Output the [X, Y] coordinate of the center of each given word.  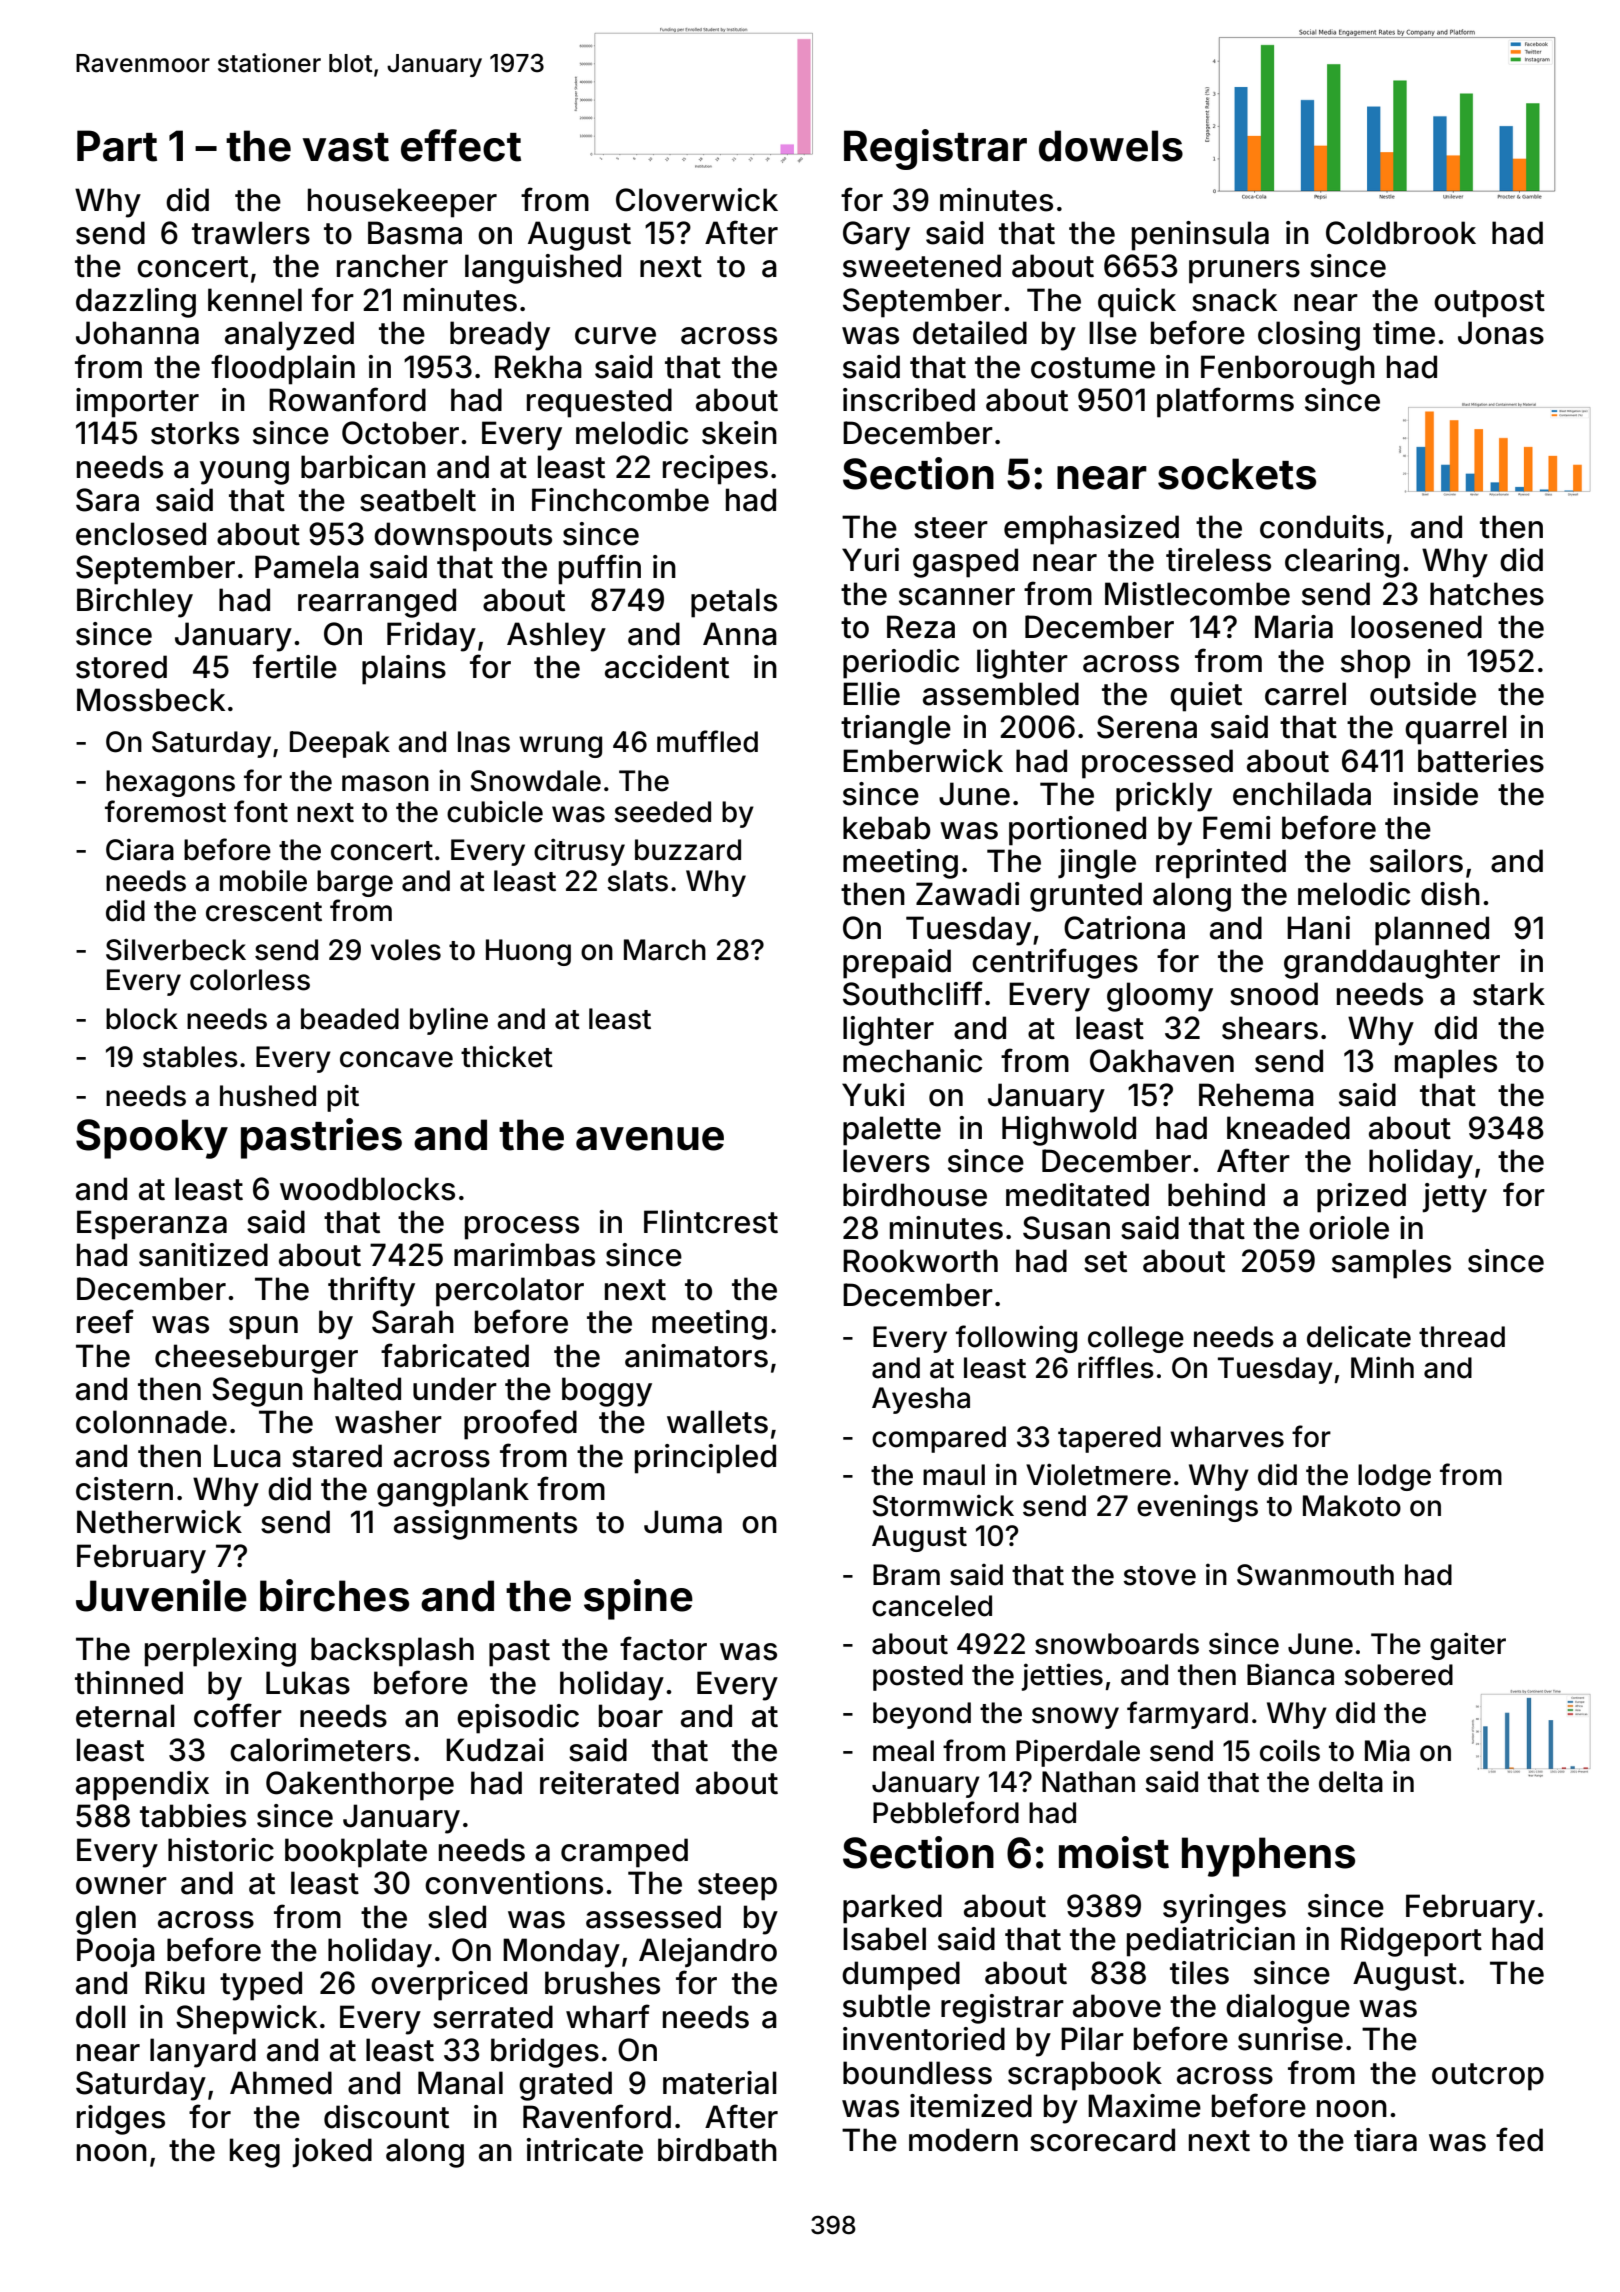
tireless [1218, 560]
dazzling [136, 303]
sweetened [922, 266]
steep [737, 1887]
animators [696, 1356]
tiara [1385, 2140]
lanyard [203, 2053]
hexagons [170, 783]
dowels [1111, 146]
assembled [1001, 694]
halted [357, 1389]
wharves [1227, 1437]
